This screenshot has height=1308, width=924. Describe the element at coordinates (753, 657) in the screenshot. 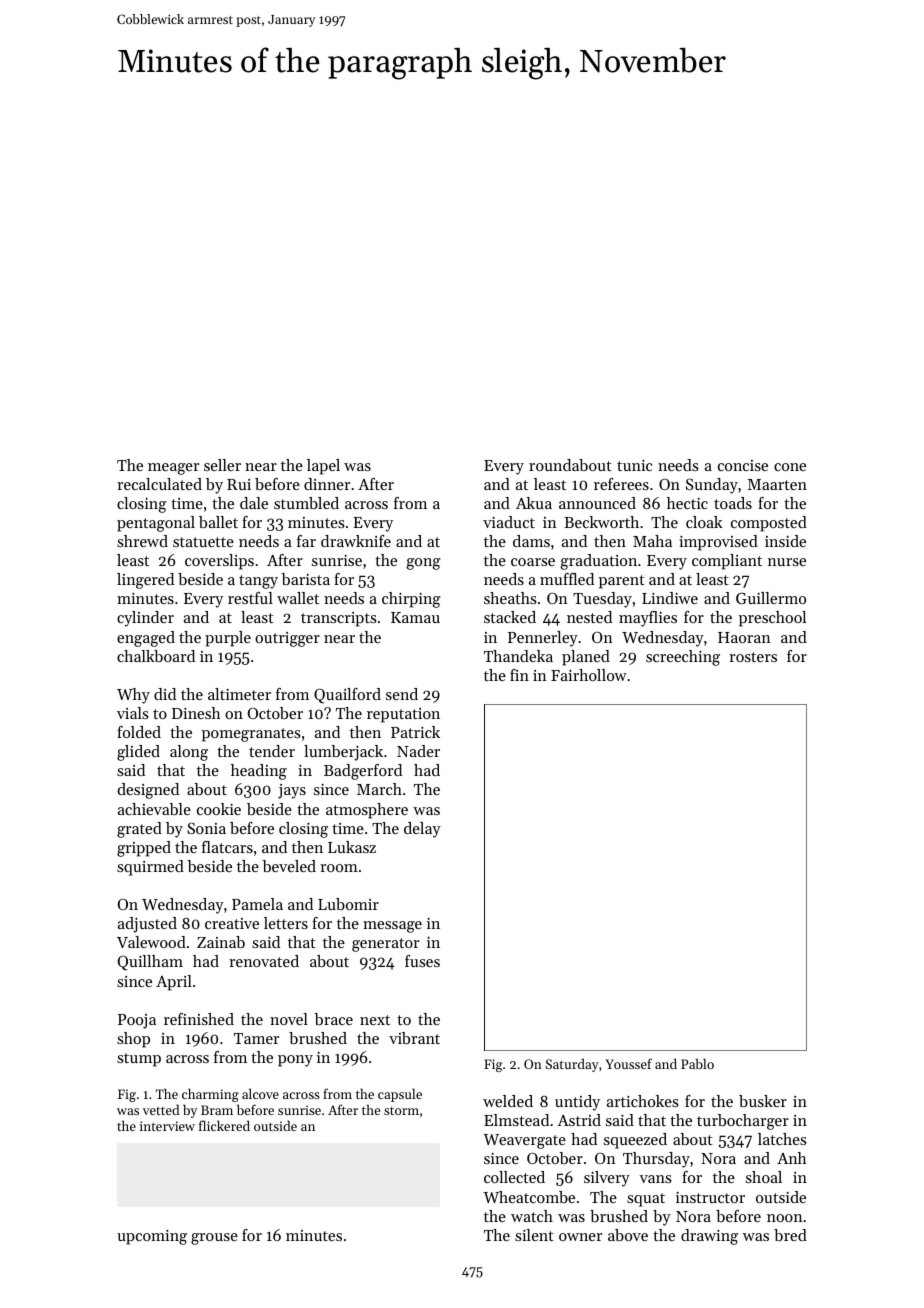

I see `rosters` at that location.
